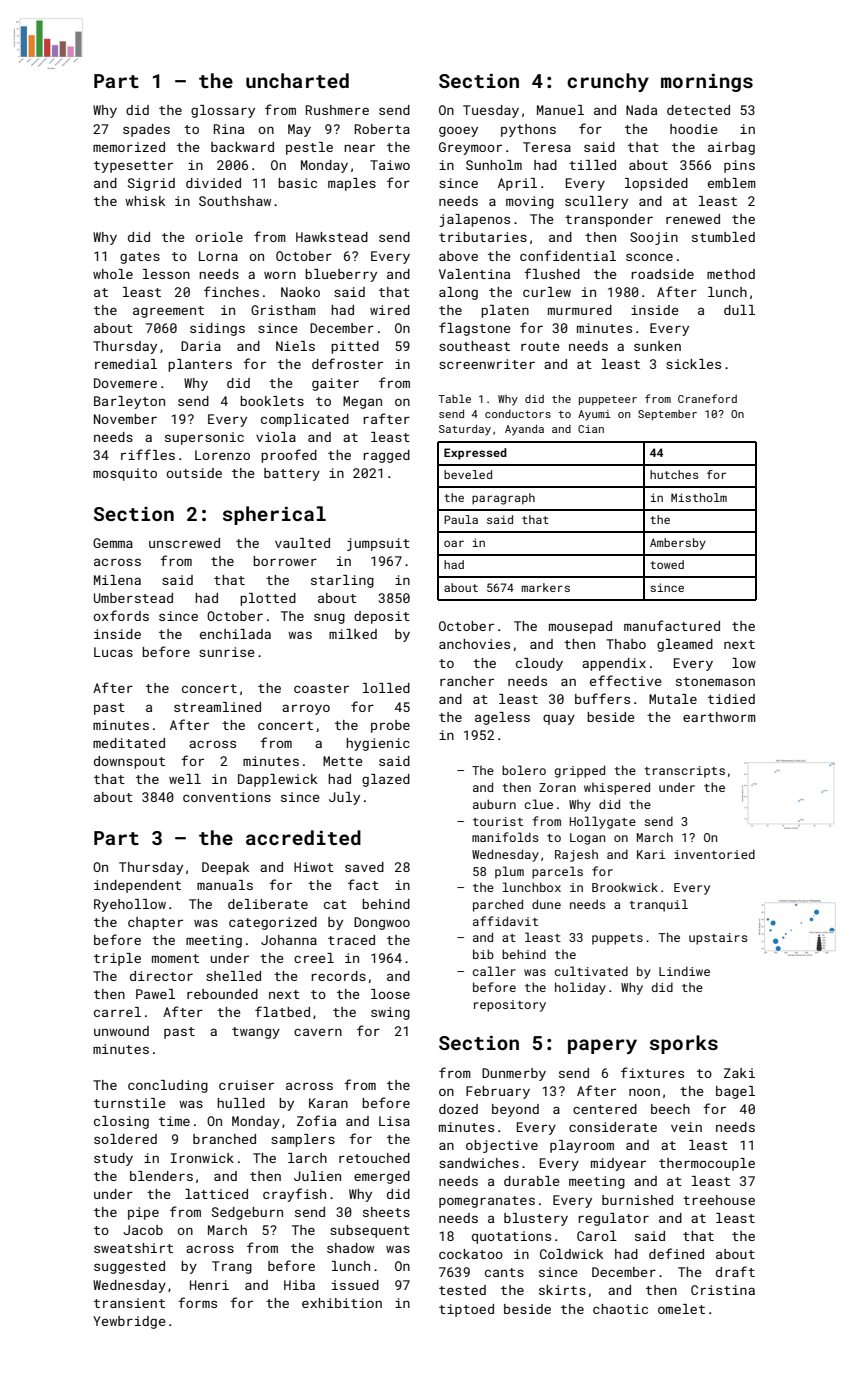  What do you see at coordinates (641, 110) in the document?
I see `Nada` at bounding box center [641, 110].
